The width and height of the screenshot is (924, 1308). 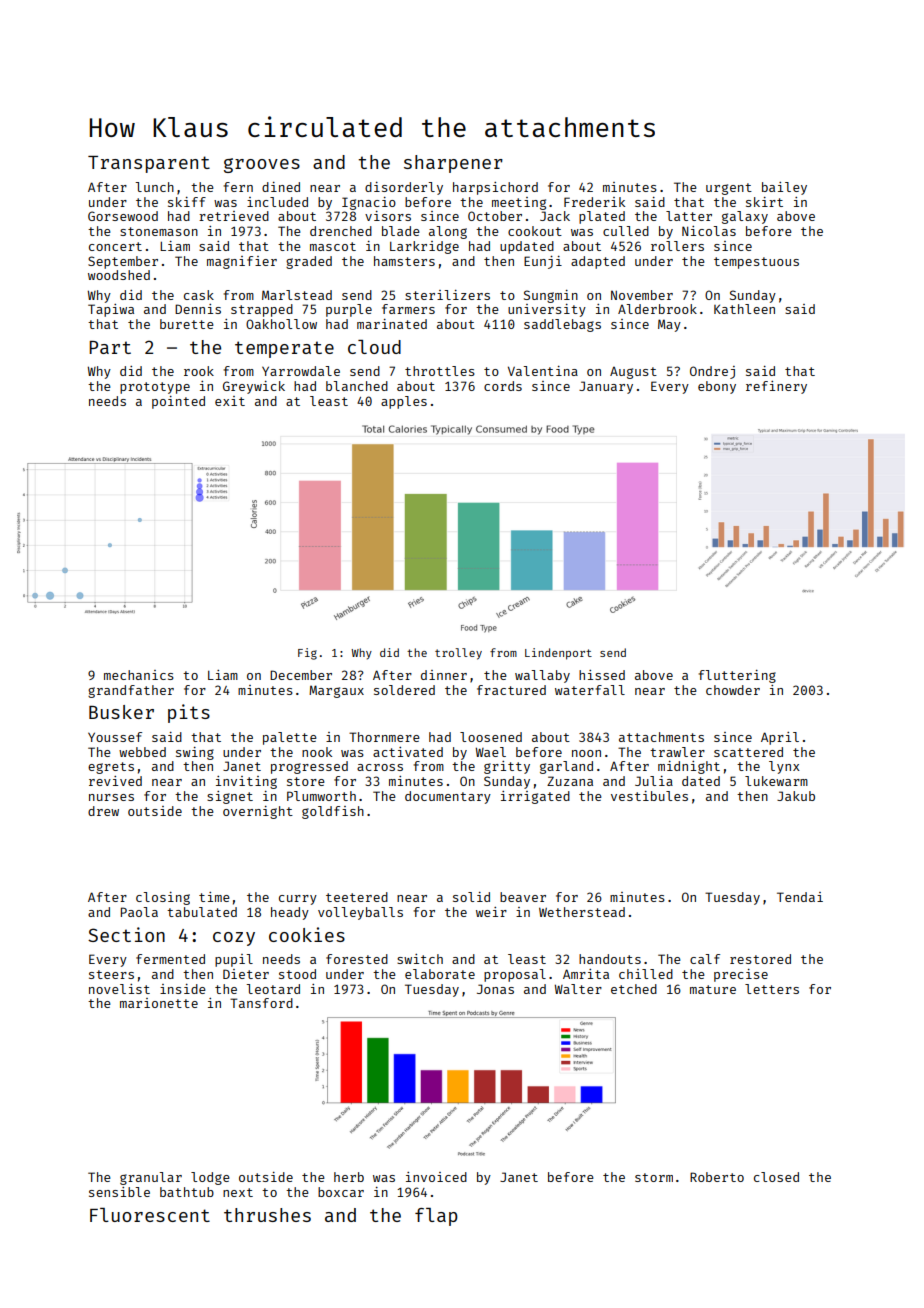 I want to click on exit, so click(x=230, y=401).
